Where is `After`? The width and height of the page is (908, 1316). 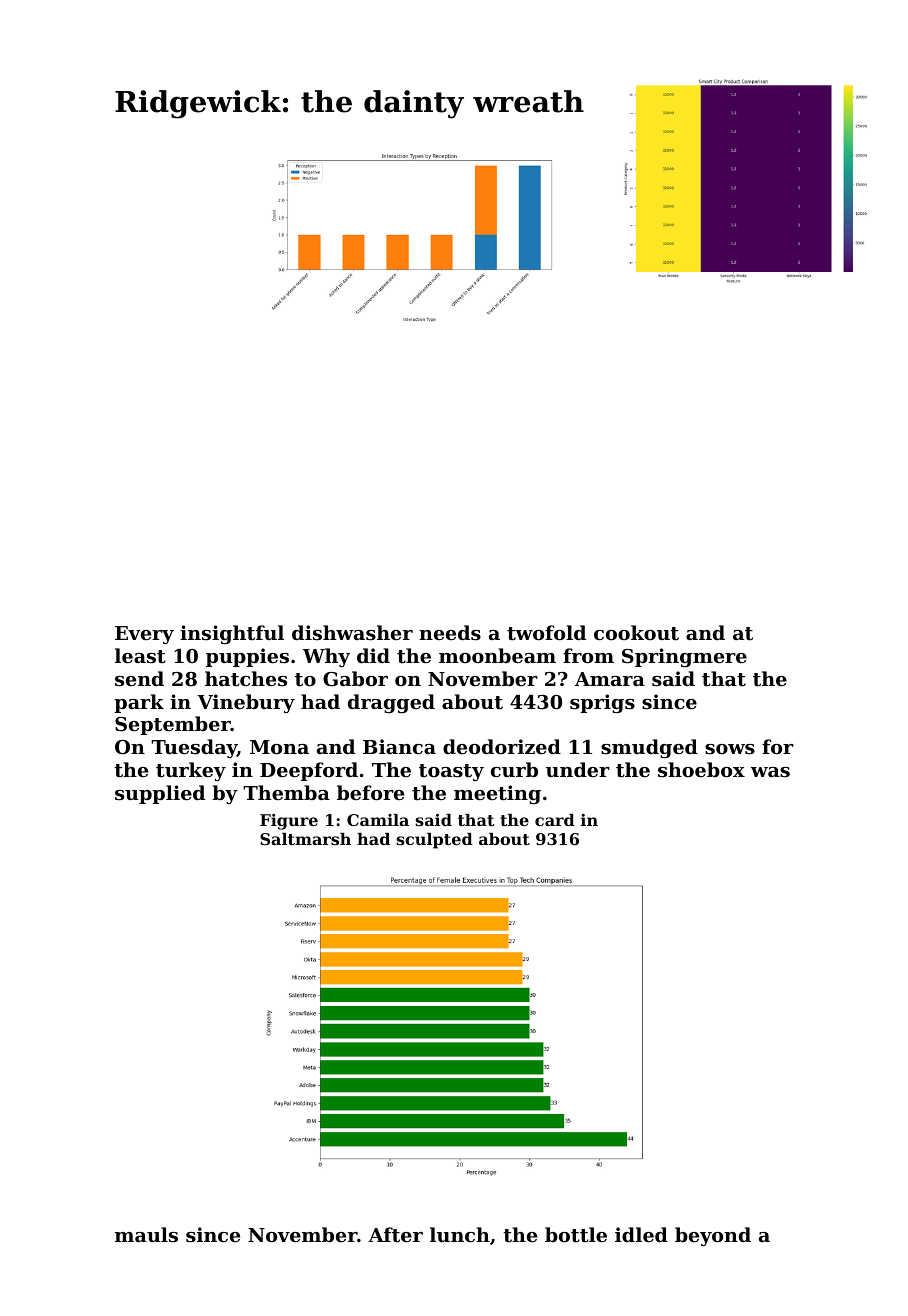 After is located at coordinates (395, 1234).
